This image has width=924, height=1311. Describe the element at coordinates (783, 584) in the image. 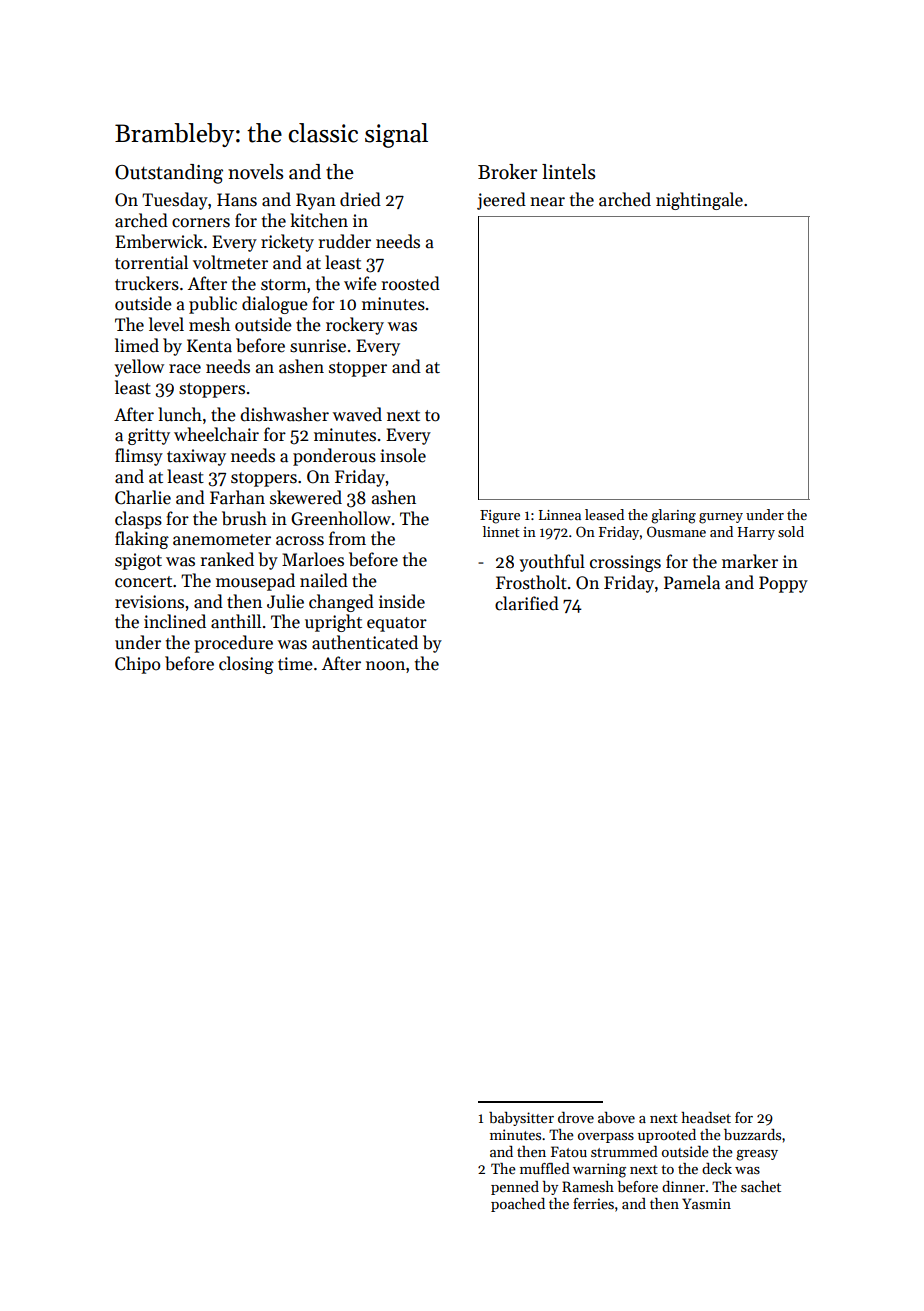

I see `Poppy` at that location.
